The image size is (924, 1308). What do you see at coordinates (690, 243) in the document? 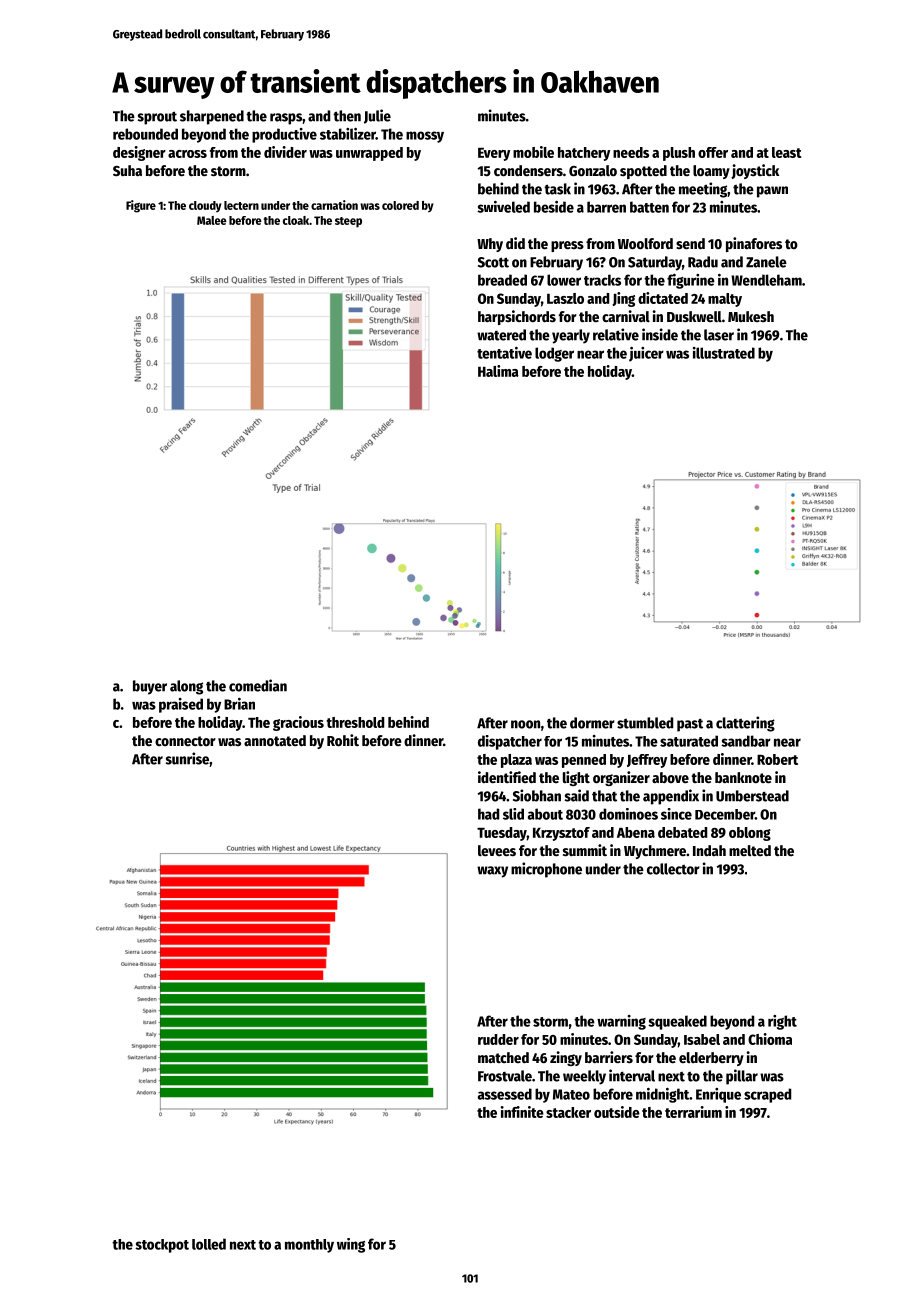
I see `send` at bounding box center [690, 243].
